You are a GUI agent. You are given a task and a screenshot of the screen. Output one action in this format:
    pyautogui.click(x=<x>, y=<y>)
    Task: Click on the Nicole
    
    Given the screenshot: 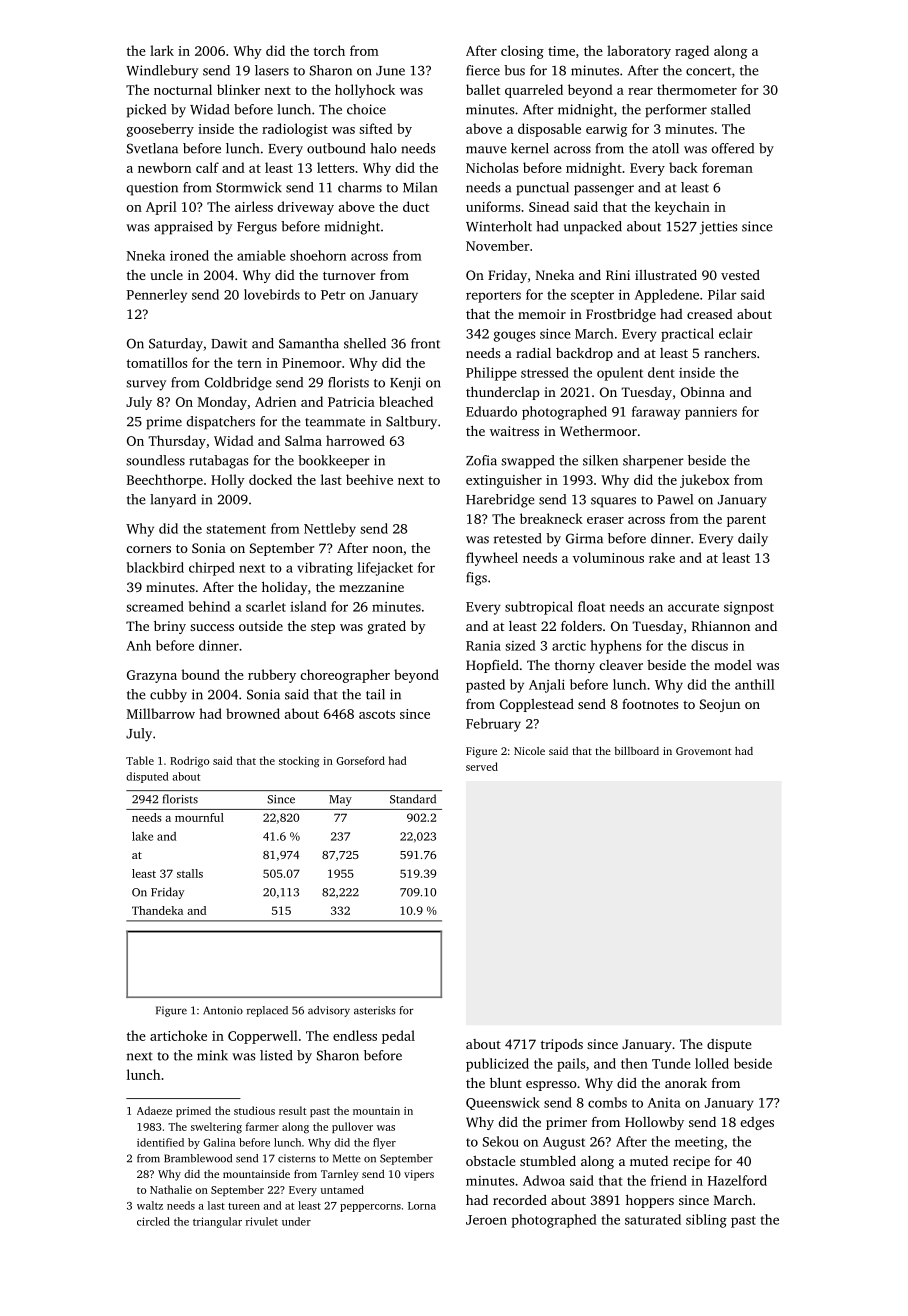 What is the action you would take?
    pyautogui.click(x=529, y=751)
